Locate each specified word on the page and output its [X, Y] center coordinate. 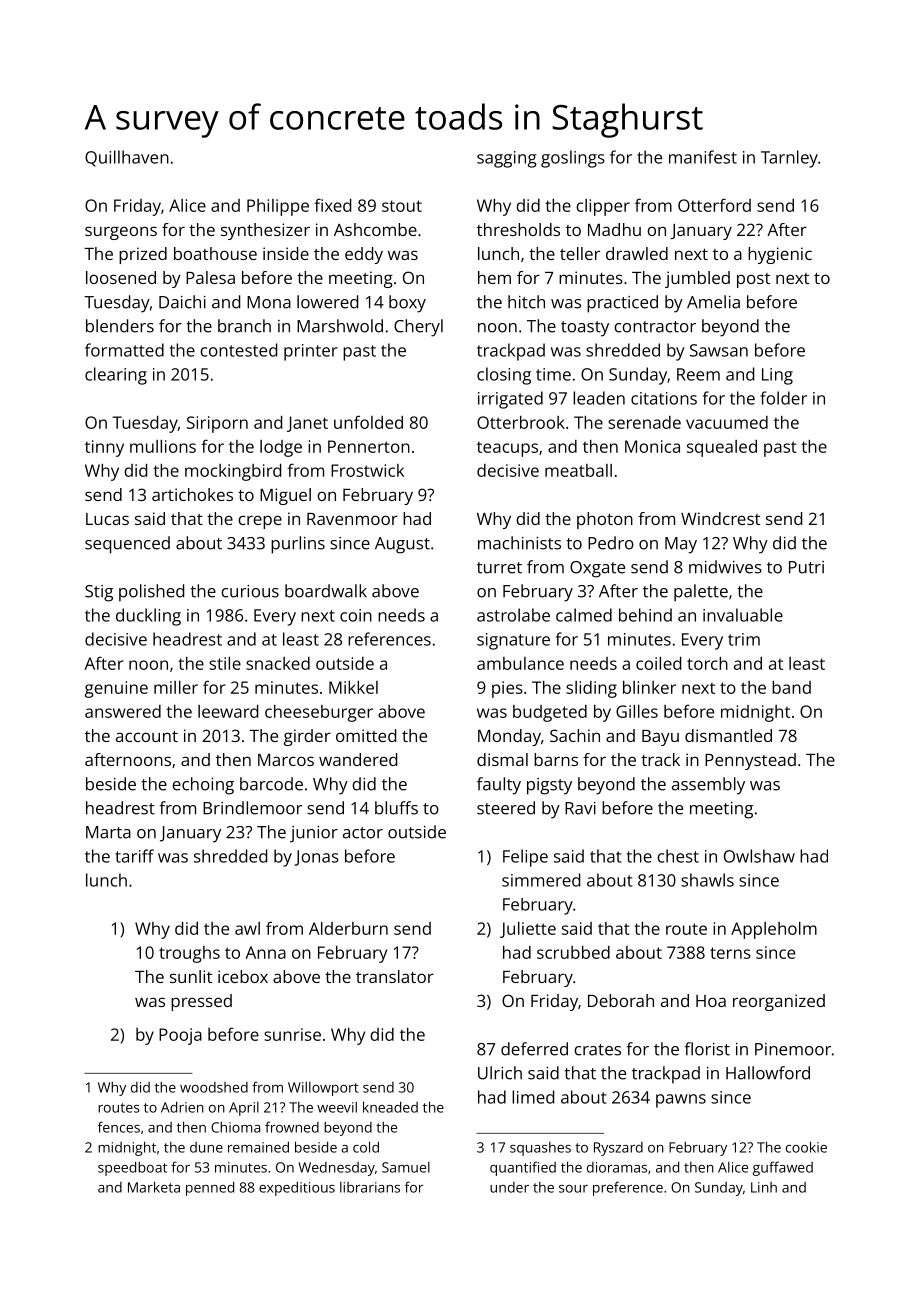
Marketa [154, 1187]
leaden [599, 398]
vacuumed [727, 422]
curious [250, 591]
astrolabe [513, 615]
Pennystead [750, 761]
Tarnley [789, 159]
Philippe [278, 207]
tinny [104, 448]
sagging [507, 159]
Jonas [316, 858]
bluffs [396, 808]
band [791, 687]
